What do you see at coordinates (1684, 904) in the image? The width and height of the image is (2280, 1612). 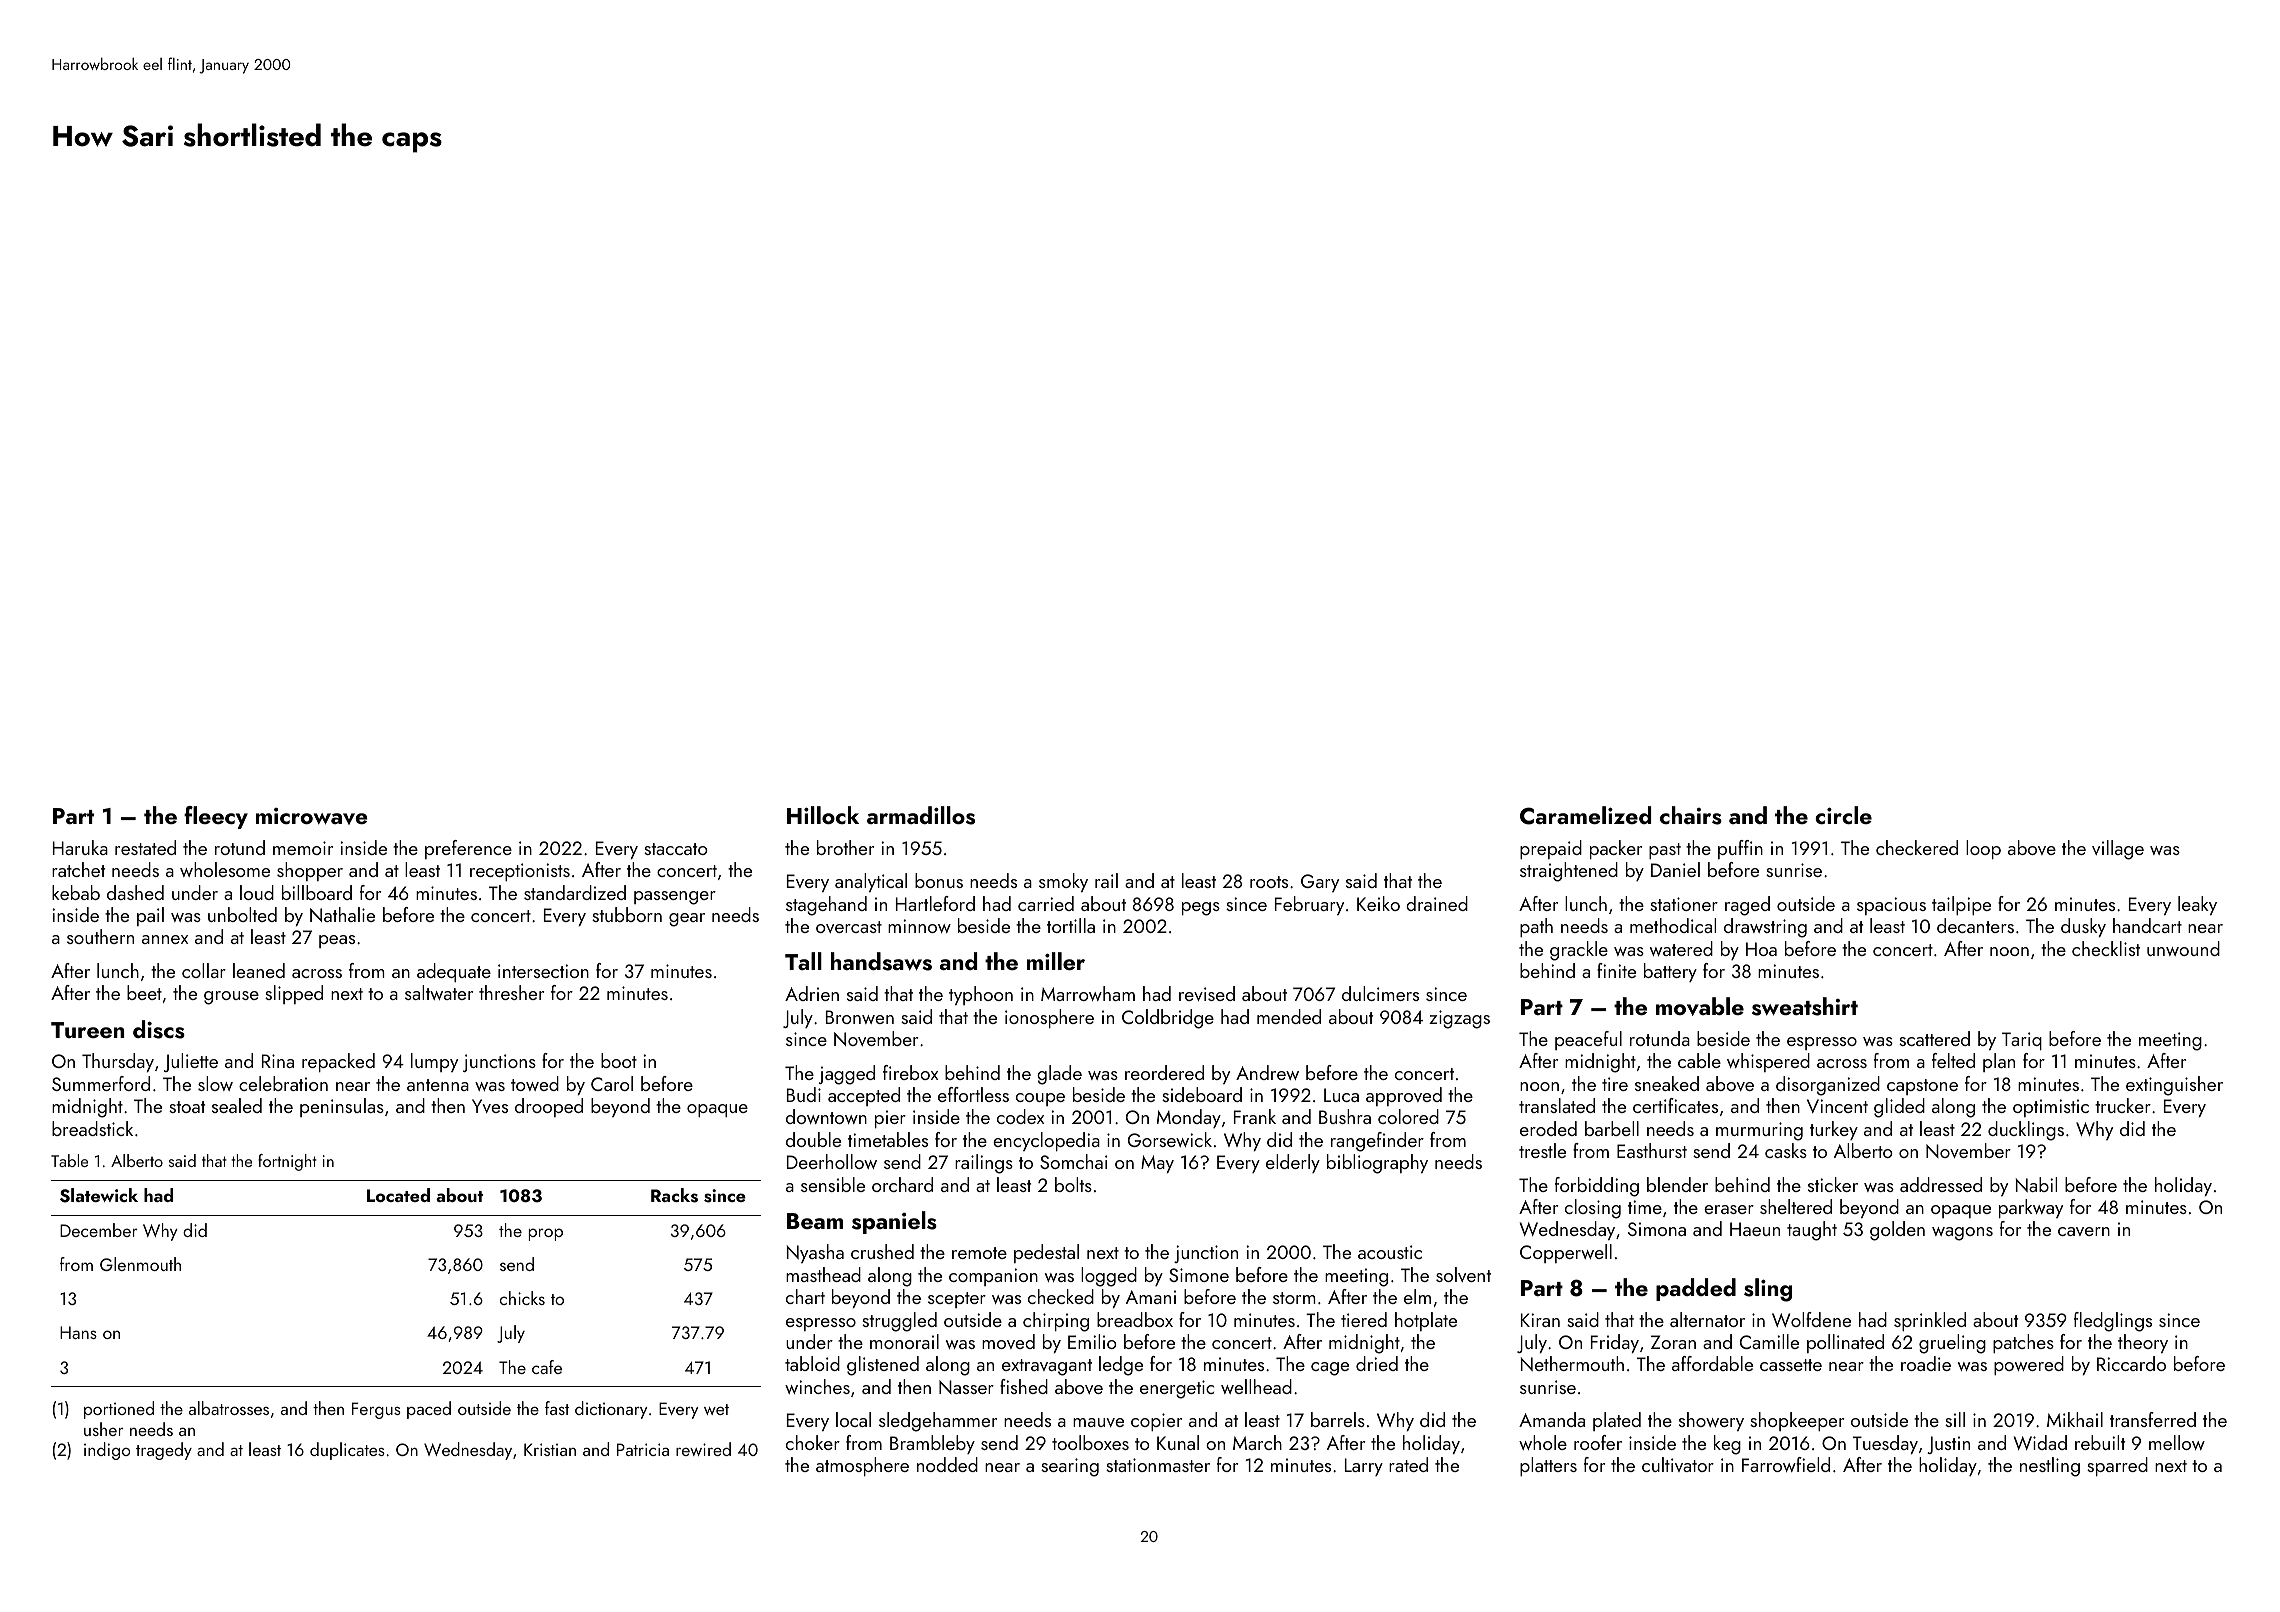 I see `stationer` at bounding box center [1684, 904].
